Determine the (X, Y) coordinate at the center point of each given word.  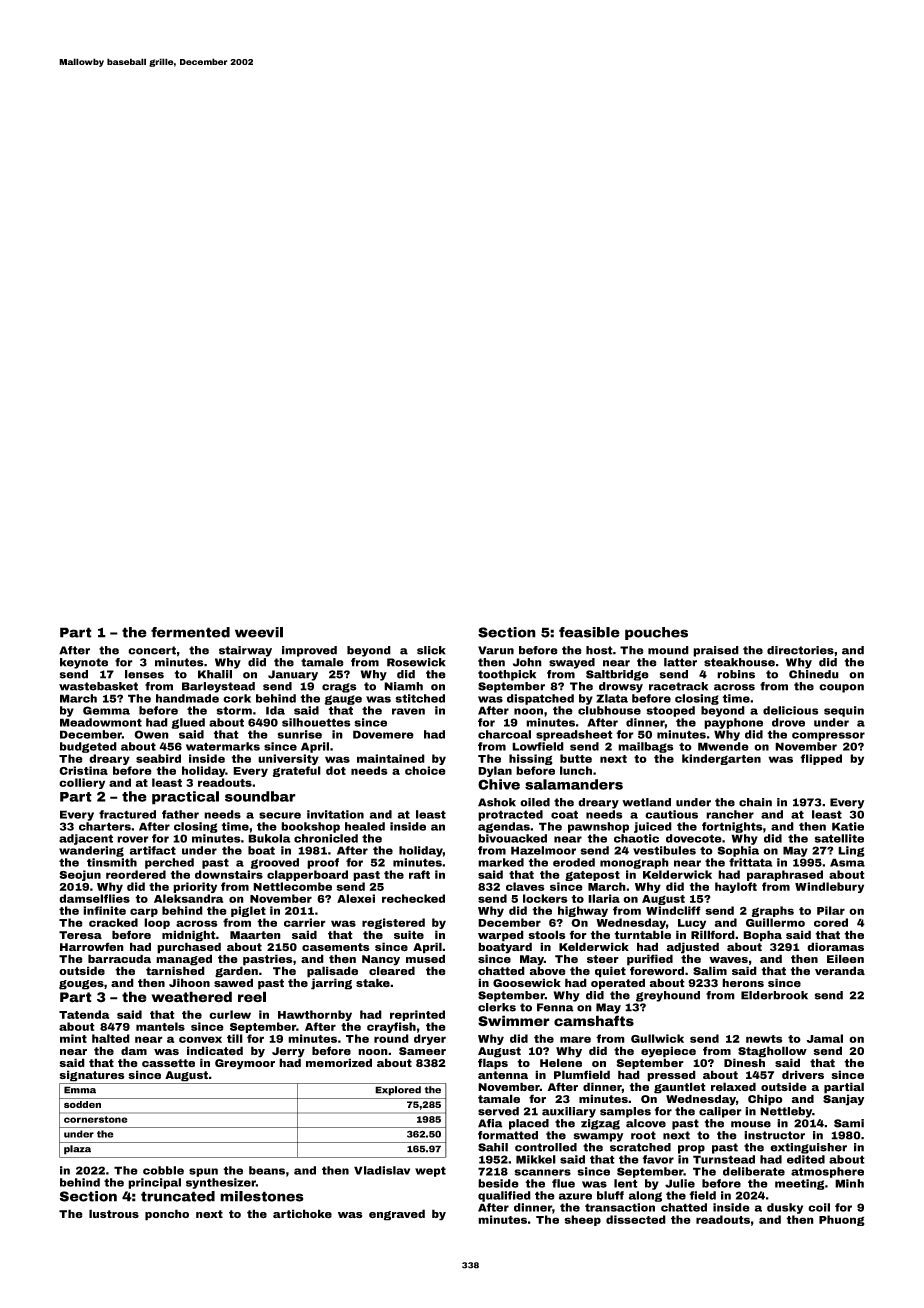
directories (800, 650)
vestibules (664, 850)
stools (546, 934)
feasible (589, 632)
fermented (190, 632)
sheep (582, 1220)
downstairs (229, 874)
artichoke (302, 1214)
